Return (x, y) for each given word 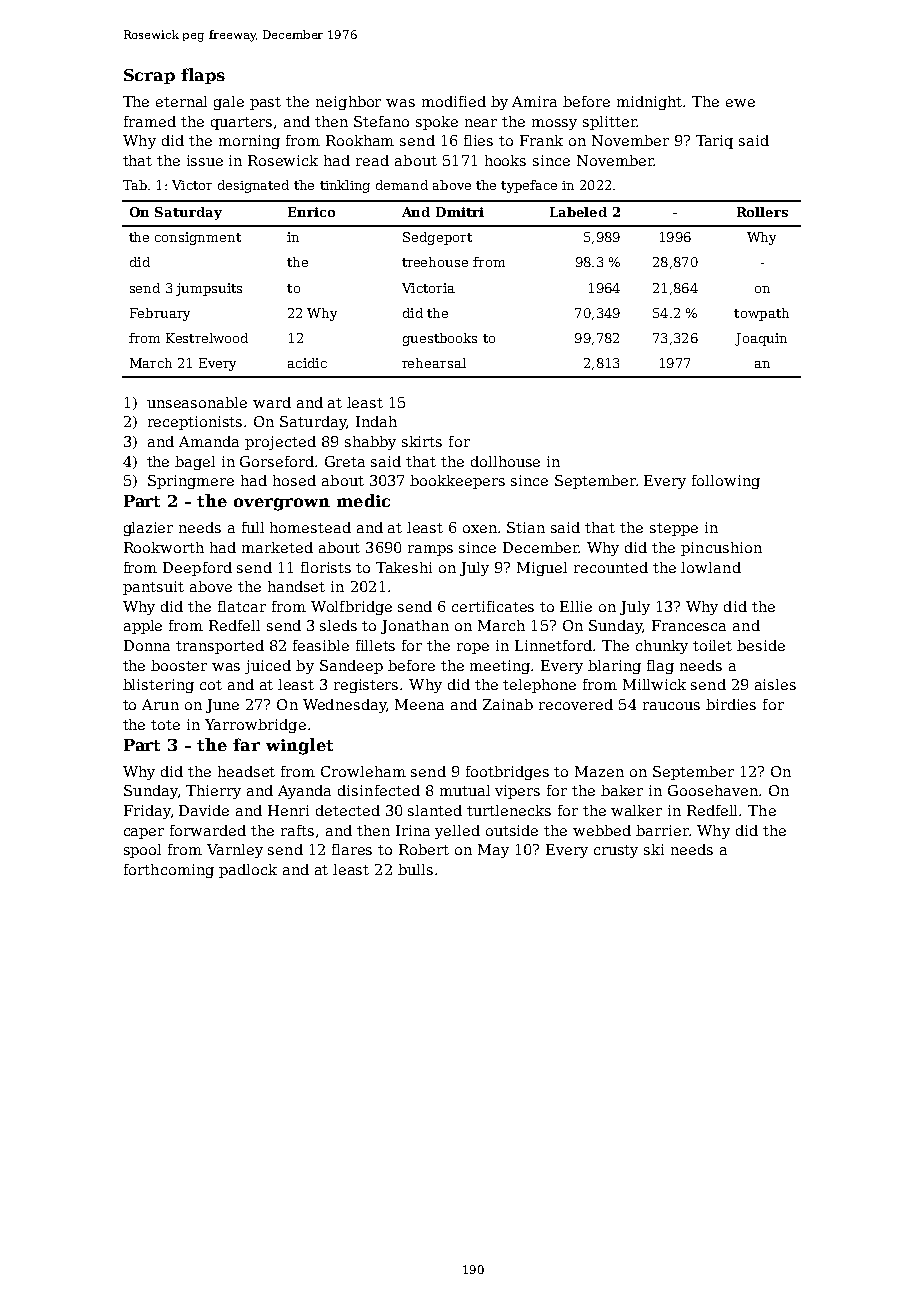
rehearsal (434, 363)
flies (478, 140)
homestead (310, 527)
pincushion (721, 549)
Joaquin (761, 339)
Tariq (714, 142)
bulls (415, 869)
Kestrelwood (207, 338)
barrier (662, 830)
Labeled (578, 212)
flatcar (242, 606)
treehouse (435, 262)
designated (253, 186)
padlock (248, 871)
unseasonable (197, 402)
